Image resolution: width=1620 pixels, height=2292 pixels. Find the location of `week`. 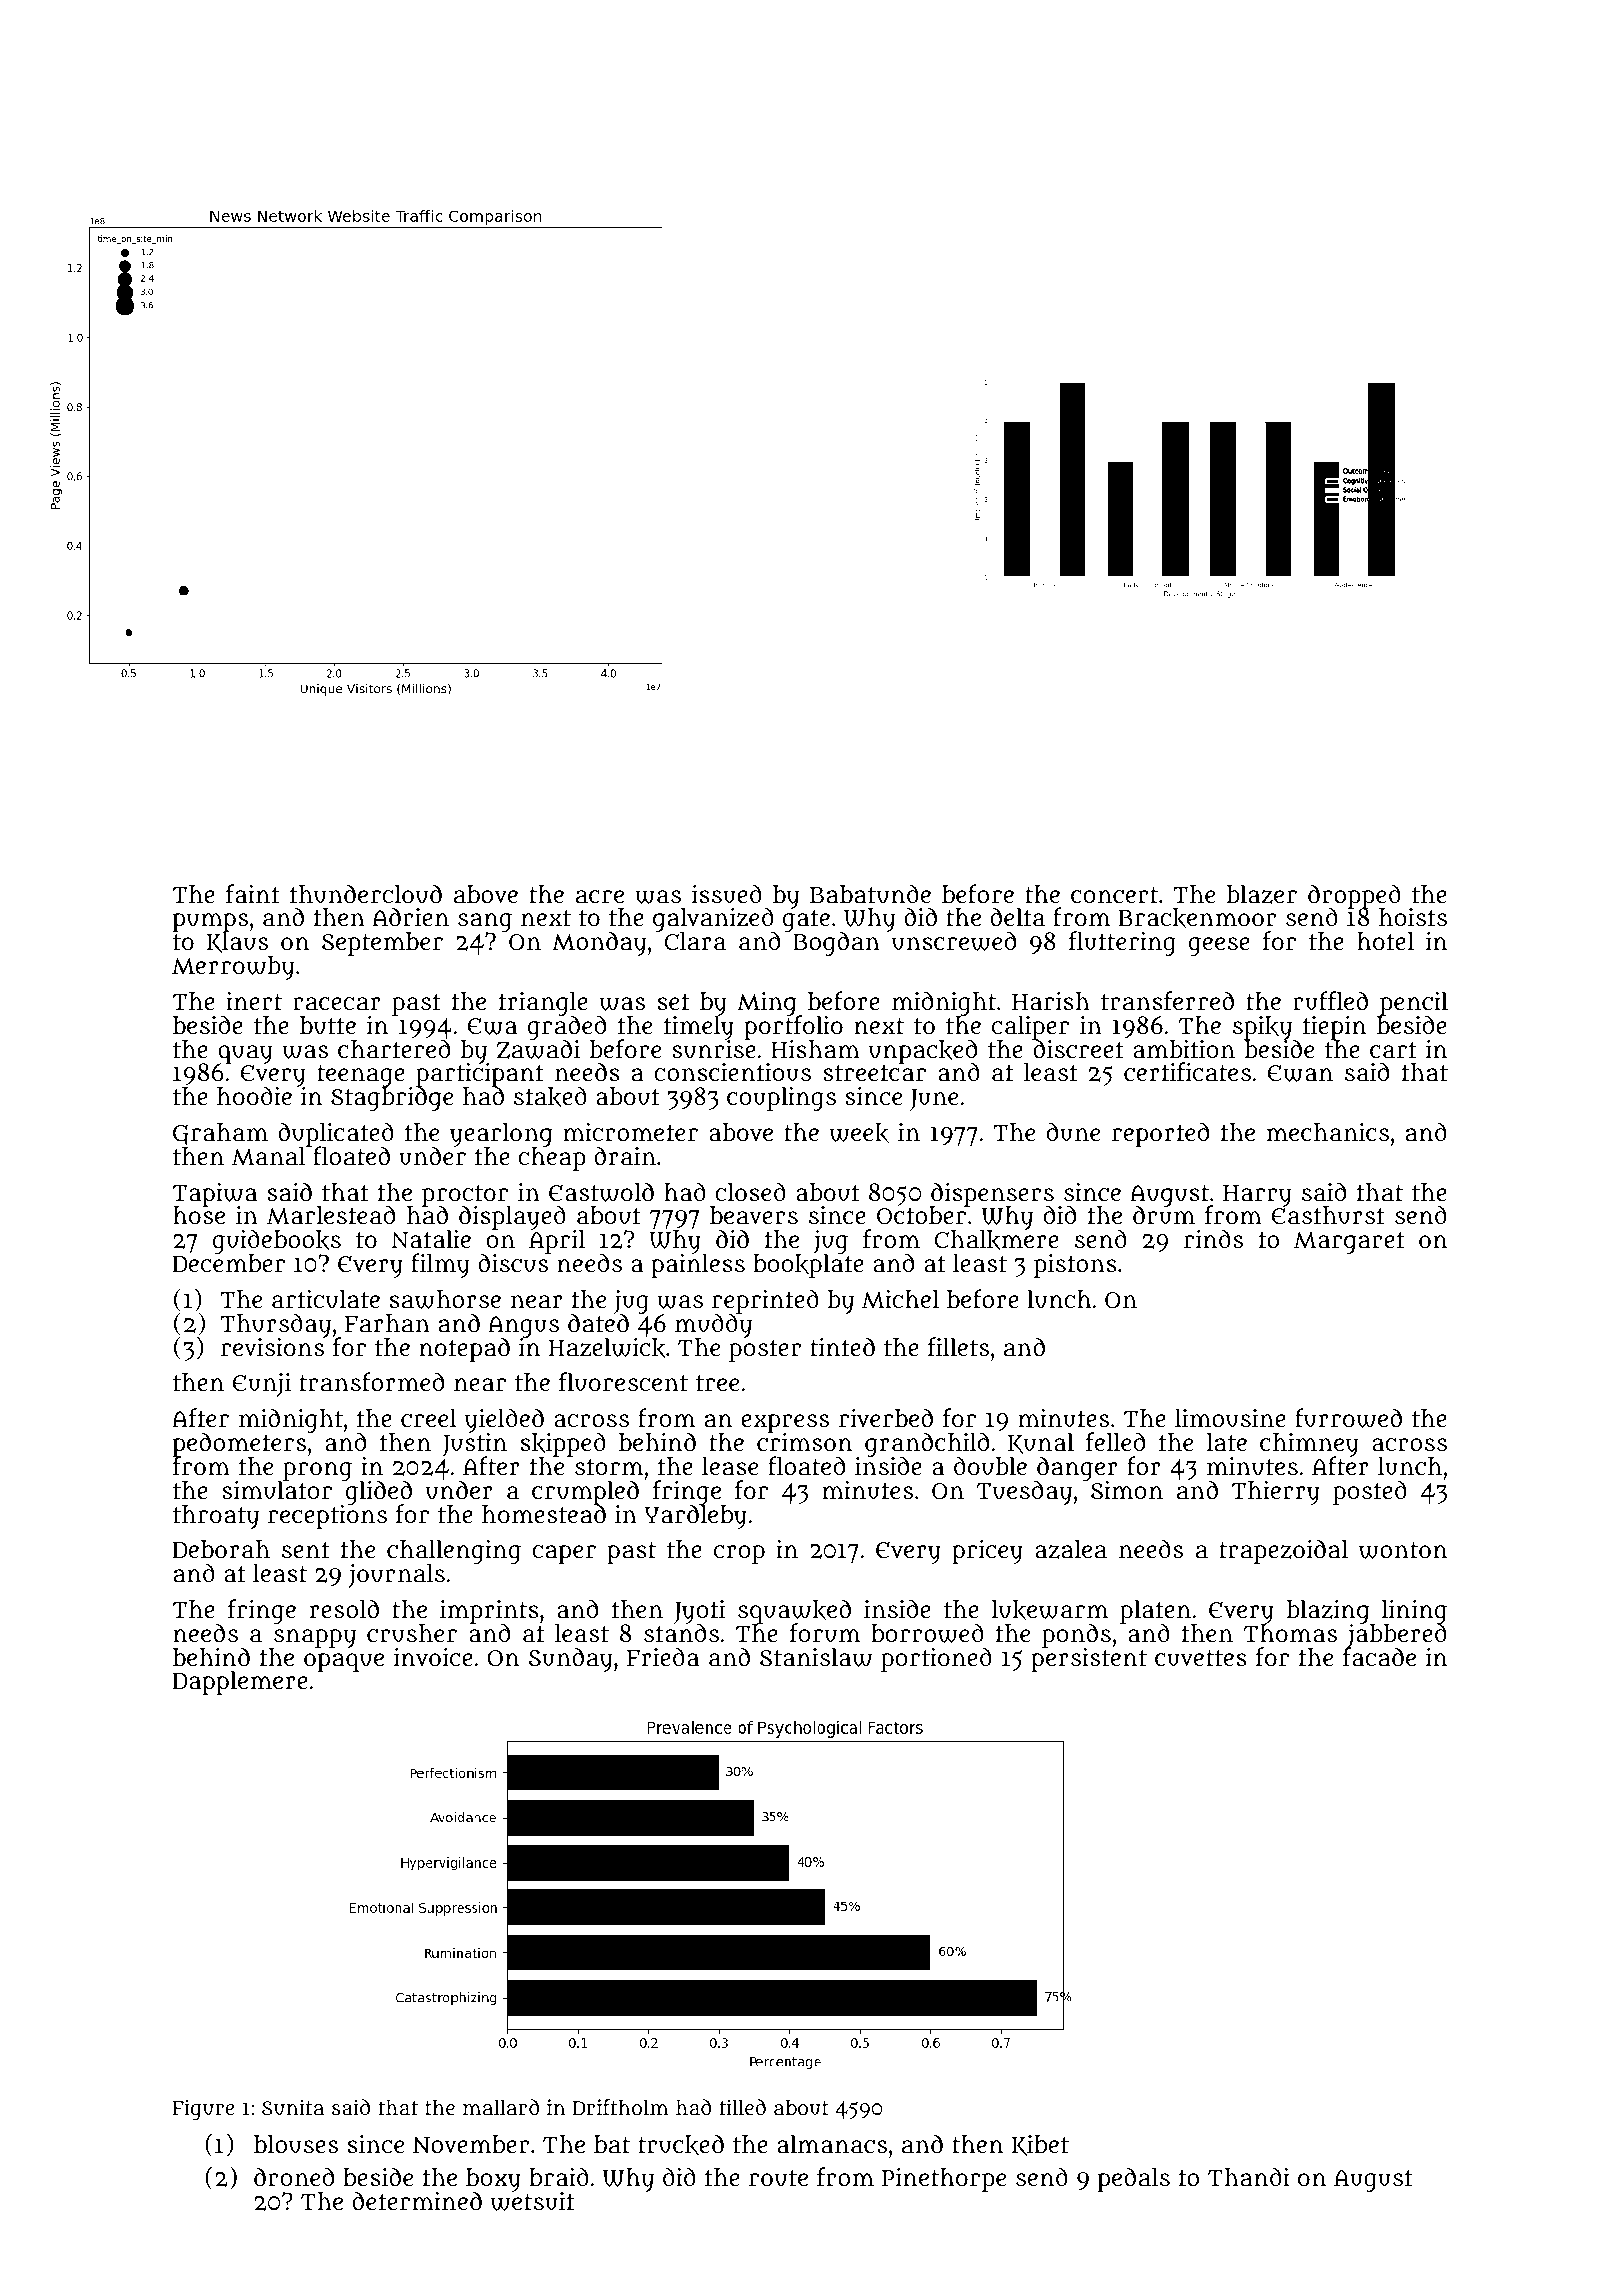

week is located at coordinates (859, 1133).
